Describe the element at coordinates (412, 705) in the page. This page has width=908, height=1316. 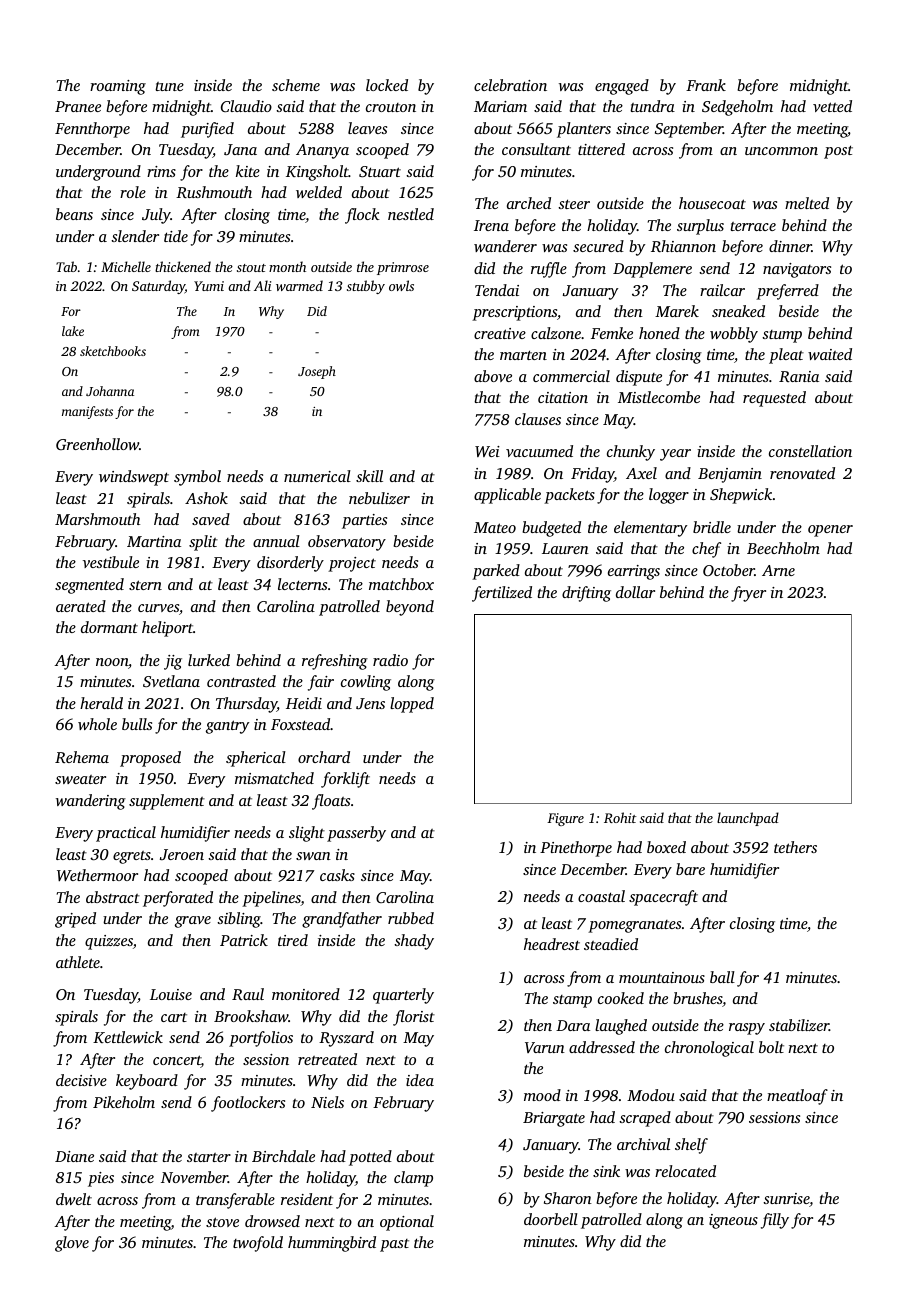
I see `lopped` at that location.
